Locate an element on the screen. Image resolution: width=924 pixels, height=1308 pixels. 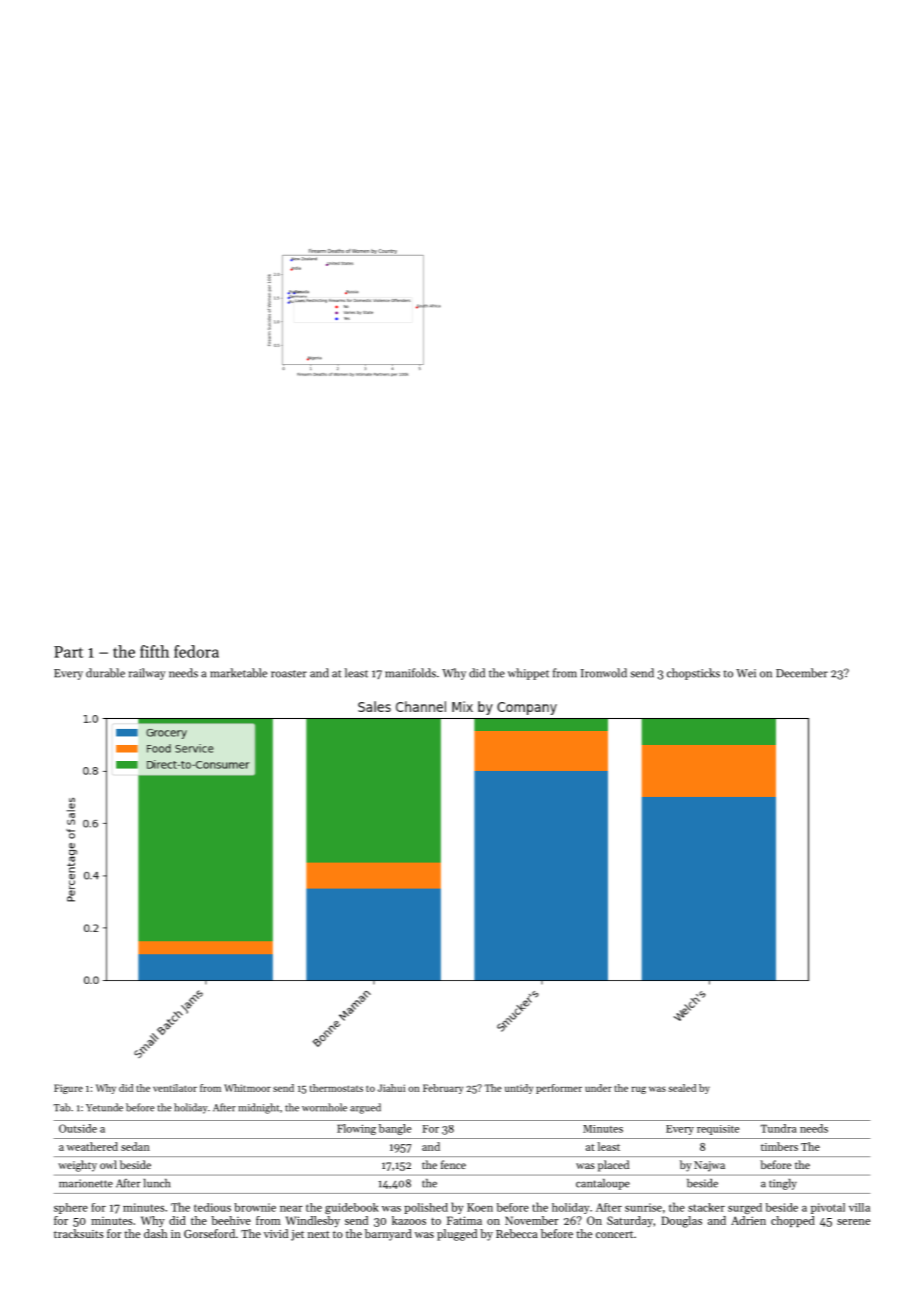
chopsticks is located at coordinates (693, 674).
